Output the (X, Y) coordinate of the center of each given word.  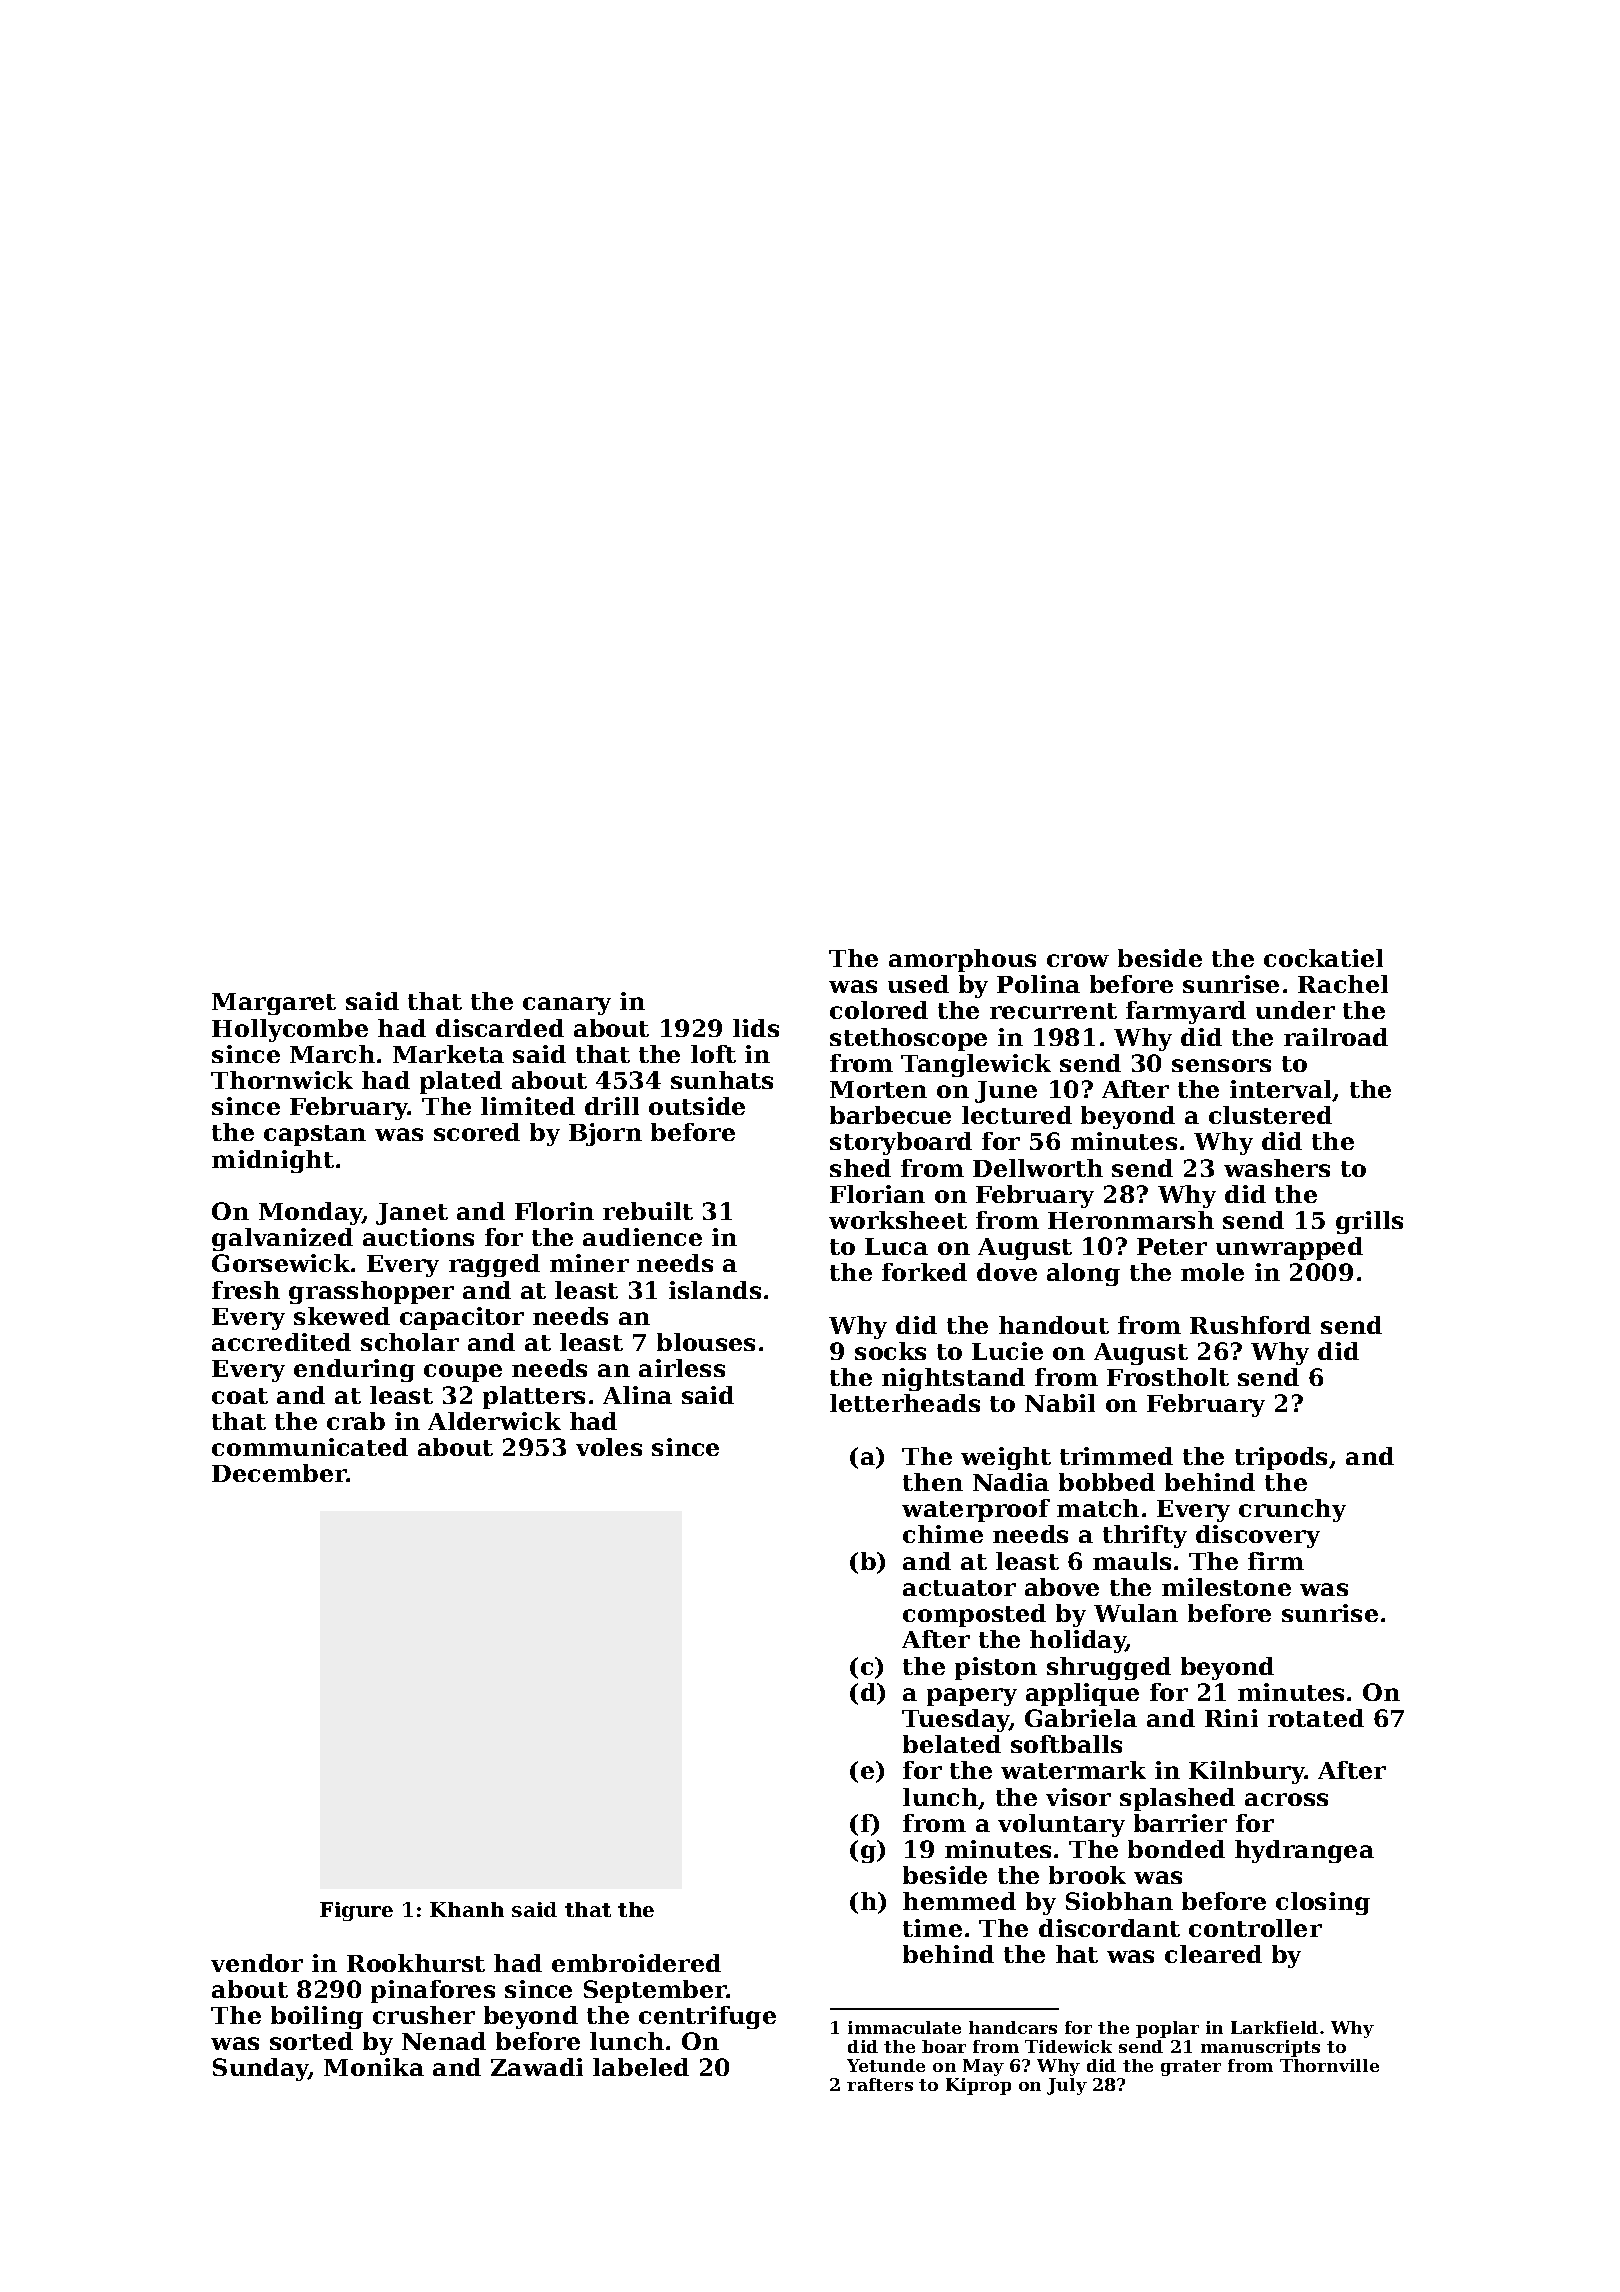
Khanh (467, 1909)
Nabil (1060, 1403)
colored (879, 1010)
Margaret (274, 1004)
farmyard (1186, 1012)
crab (356, 1421)
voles (609, 1447)
